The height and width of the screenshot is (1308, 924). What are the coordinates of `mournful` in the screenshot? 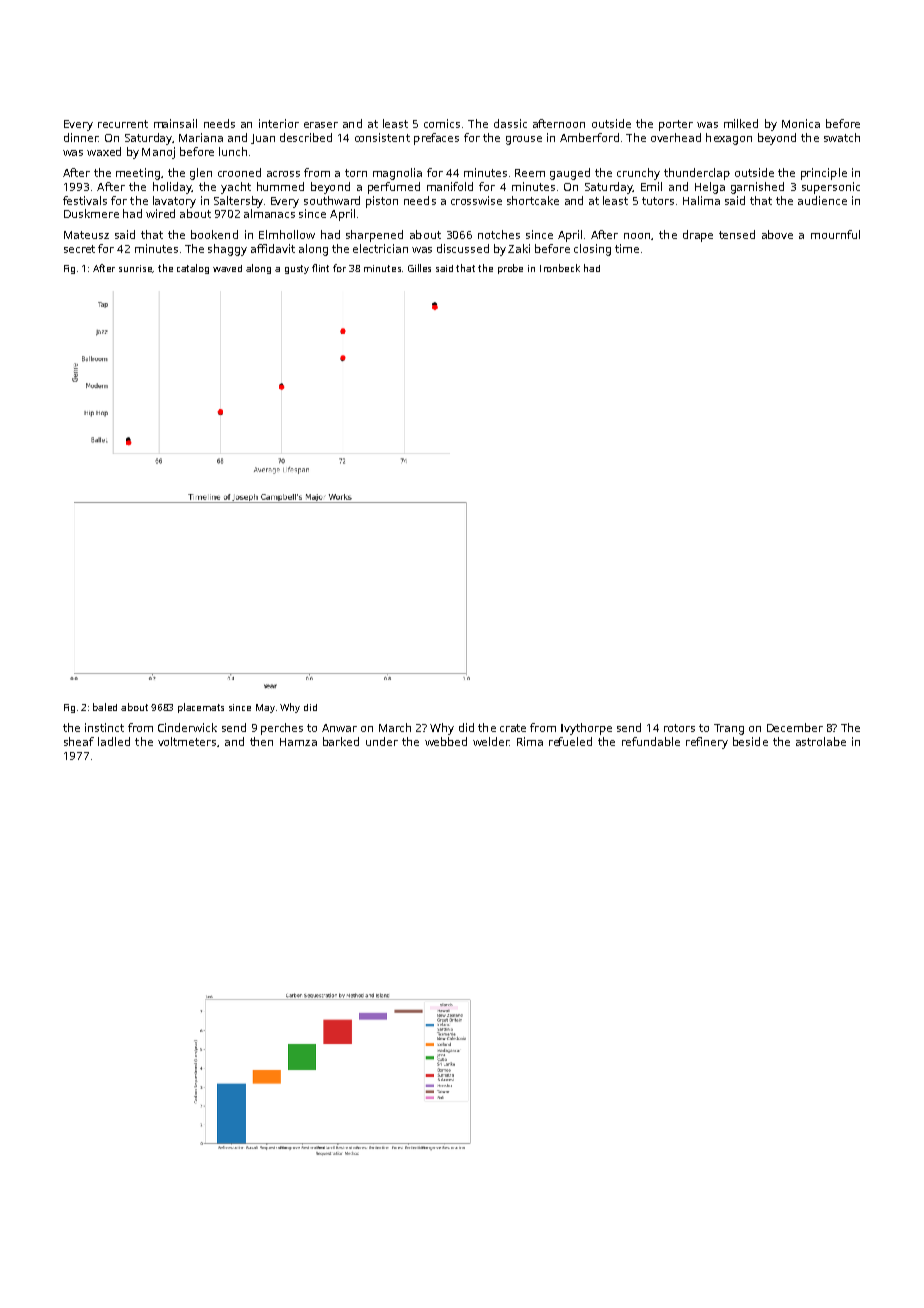 It's located at (835, 234).
